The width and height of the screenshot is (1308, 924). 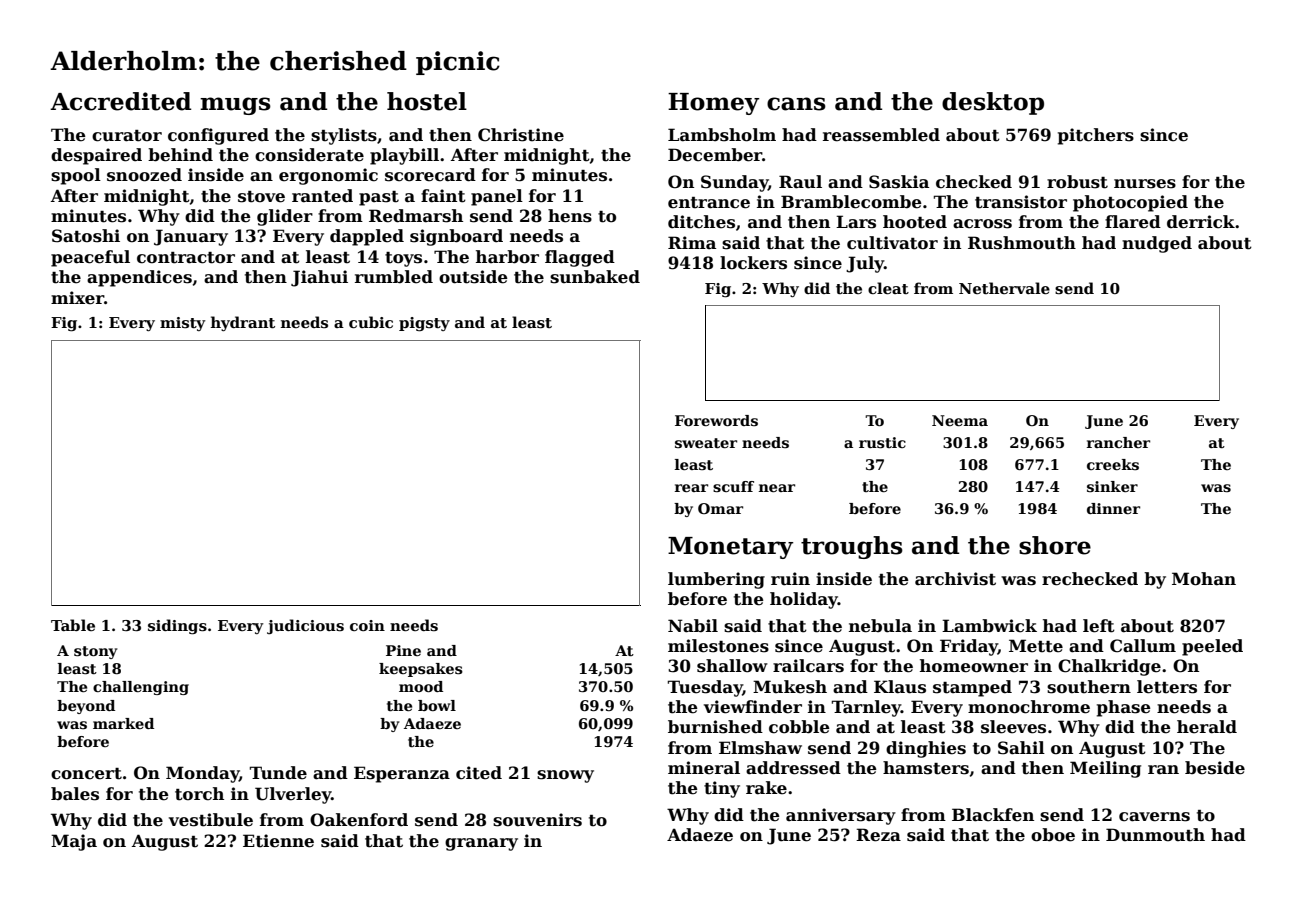 What do you see at coordinates (1004, 288) in the screenshot?
I see `Nethervale` at bounding box center [1004, 288].
